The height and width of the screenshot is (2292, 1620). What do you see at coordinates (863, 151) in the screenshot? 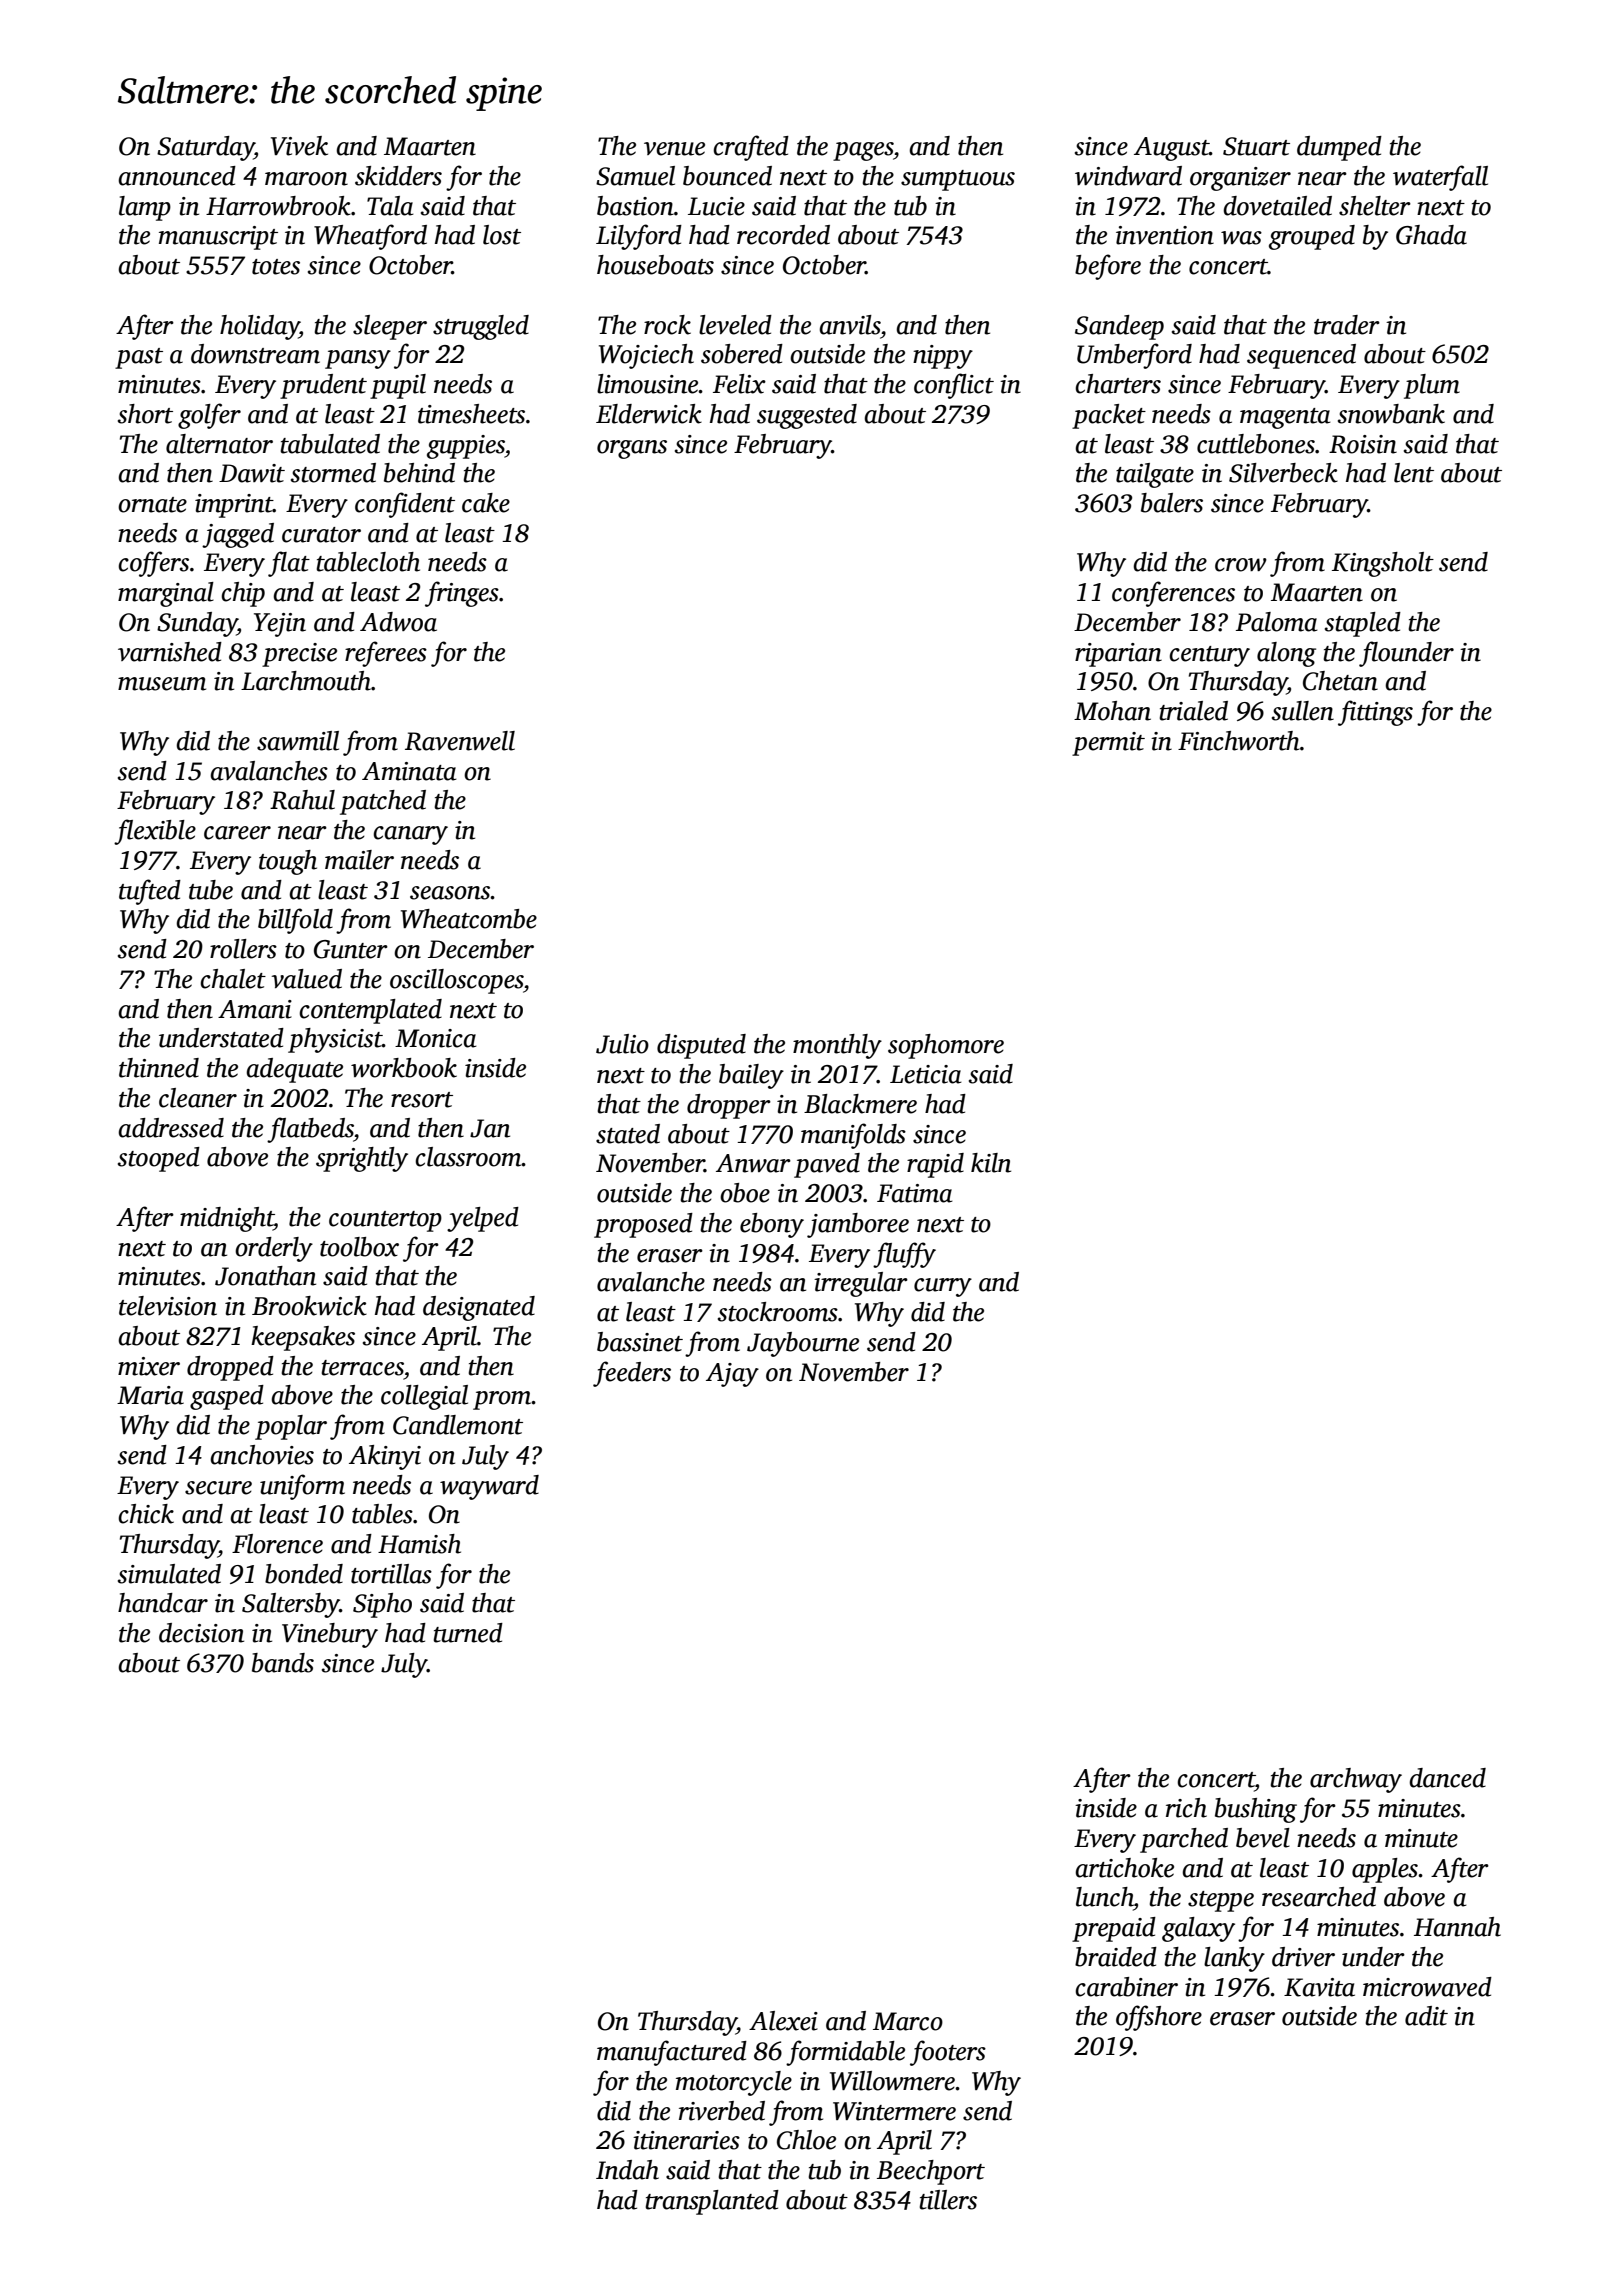
I see `pages` at bounding box center [863, 151].
